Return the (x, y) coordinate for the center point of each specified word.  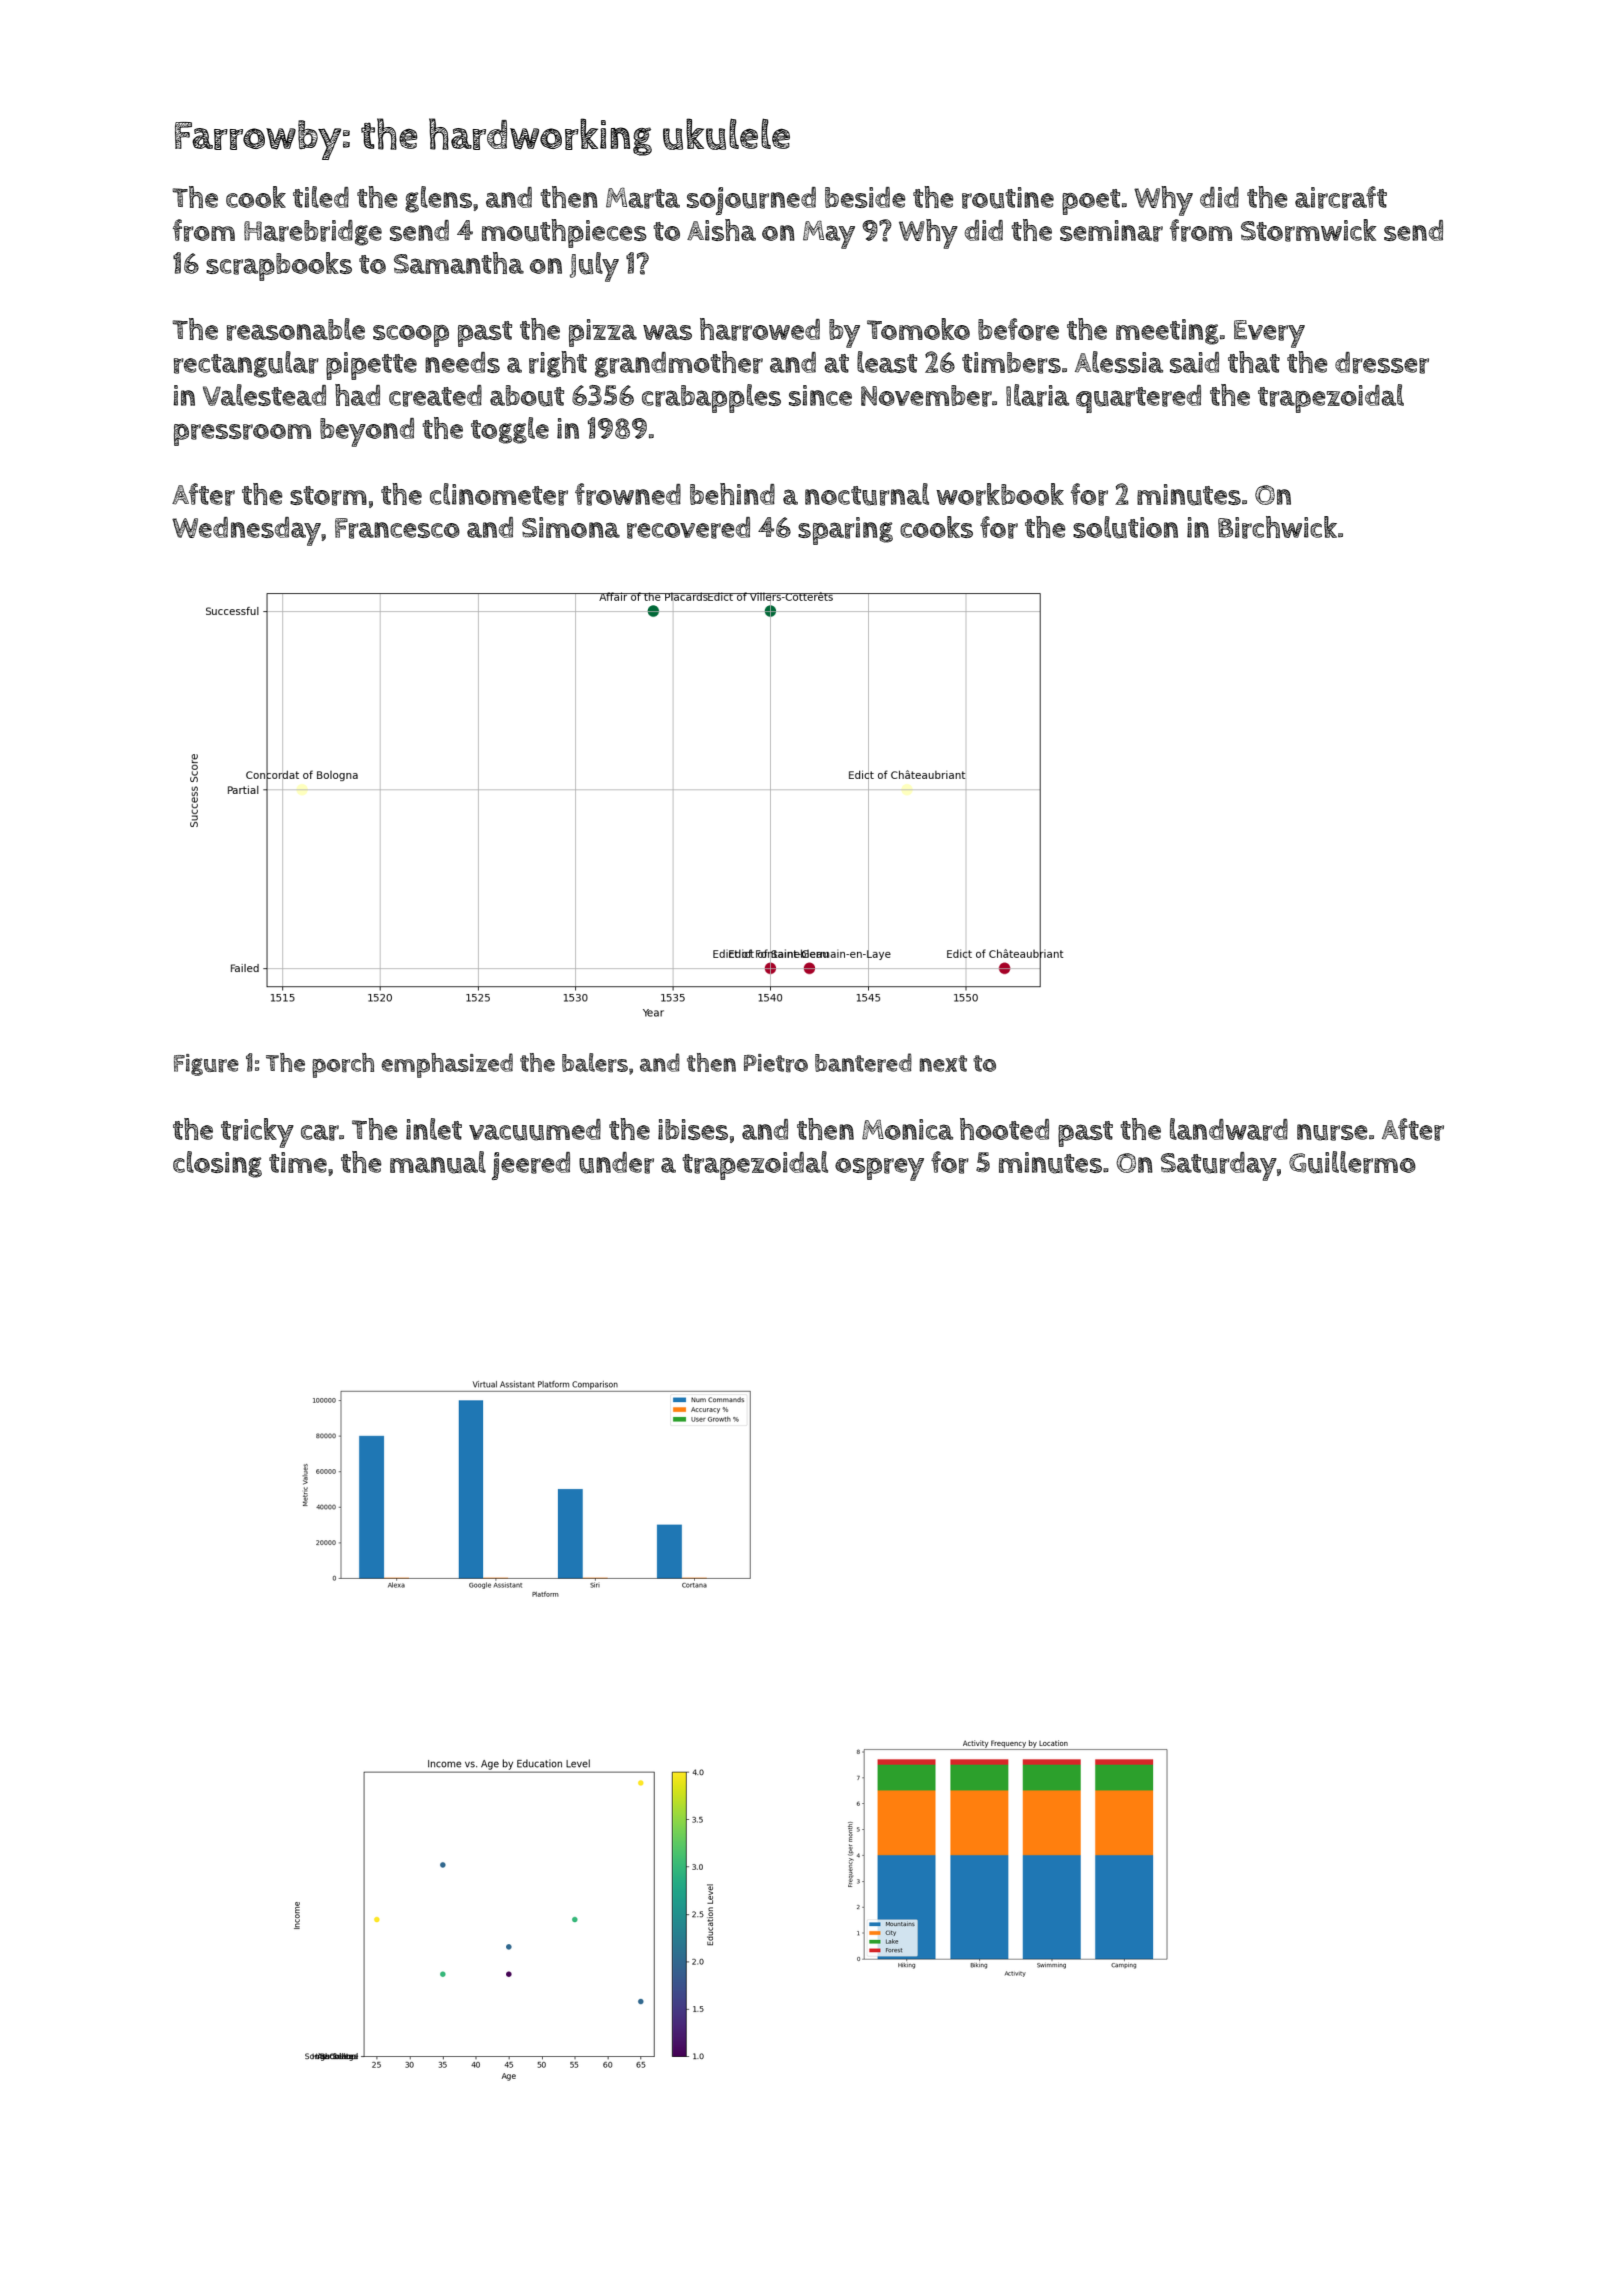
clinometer (499, 494)
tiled (321, 197)
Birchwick (1277, 527)
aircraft (1341, 197)
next (943, 1063)
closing (217, 1164)
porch (343, 1065)
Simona (571, 527)
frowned (628, 494)
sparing (845, 531)
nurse (1332, 1132)
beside (865, 197)
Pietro (776, 1063)
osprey (879, 1169)
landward (1229, 1129)
